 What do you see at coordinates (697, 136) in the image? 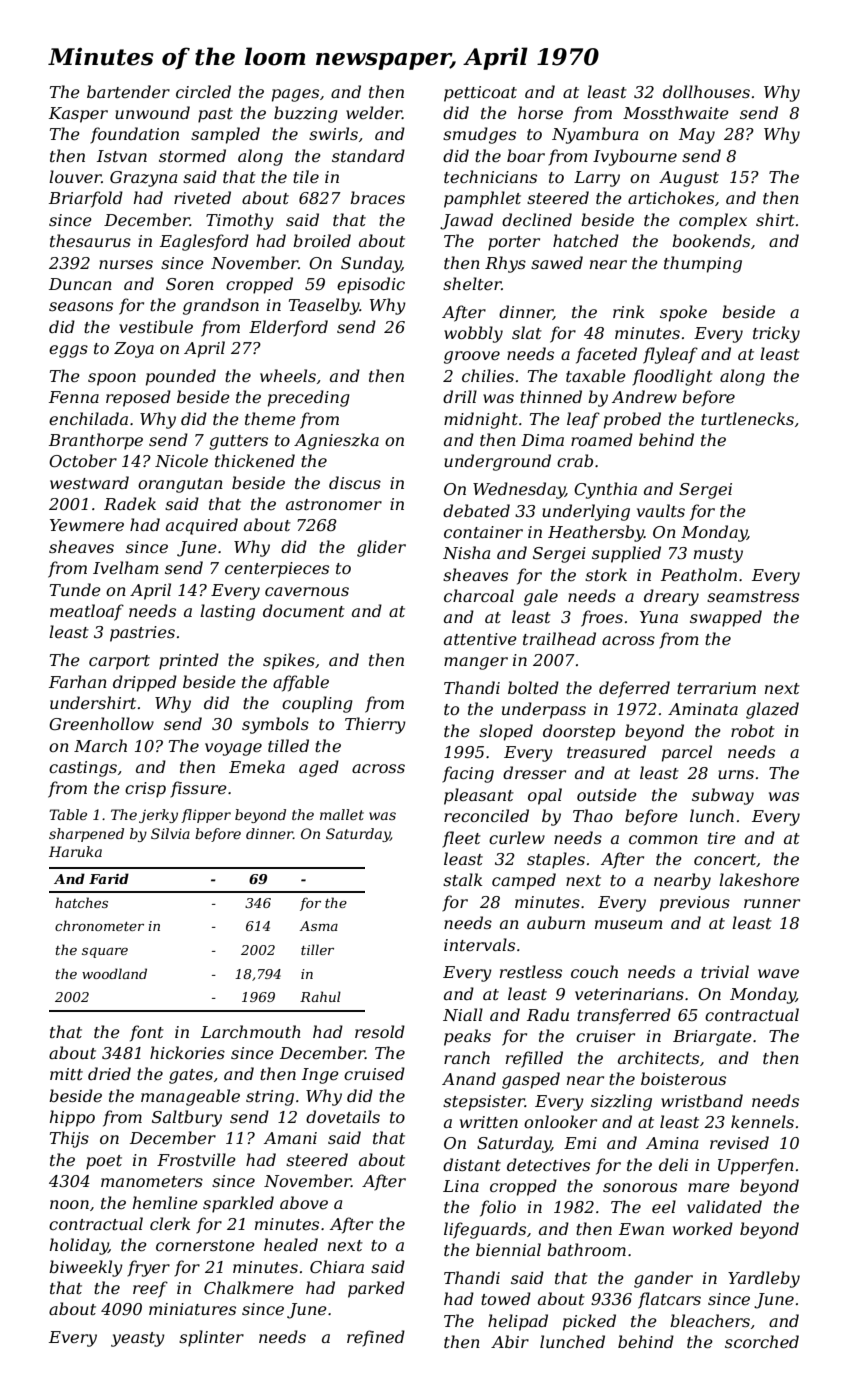
I see `May` at bounding box center [697, 136].
